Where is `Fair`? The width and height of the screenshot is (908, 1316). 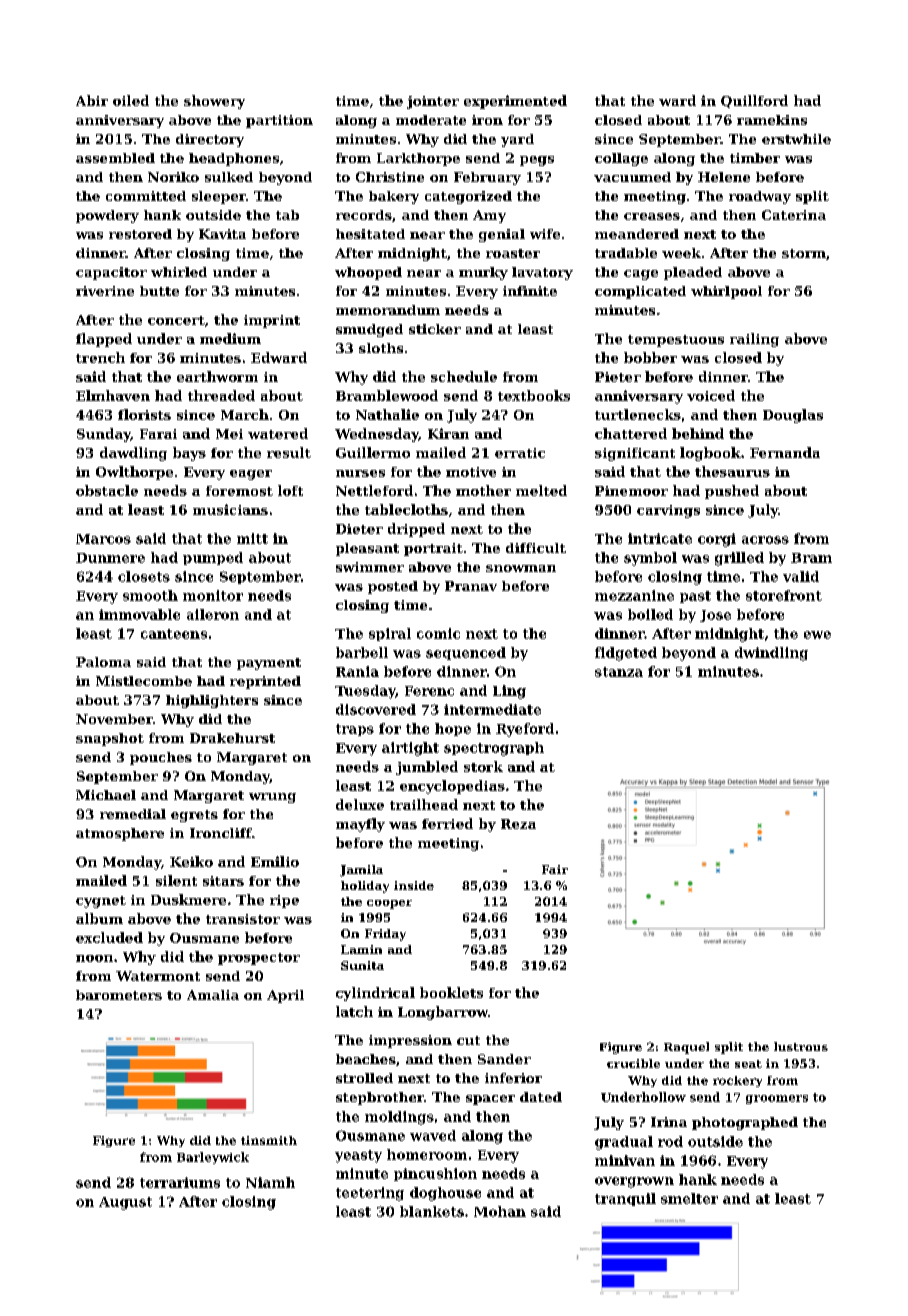
Fair is located at coordinates (555, 869).
